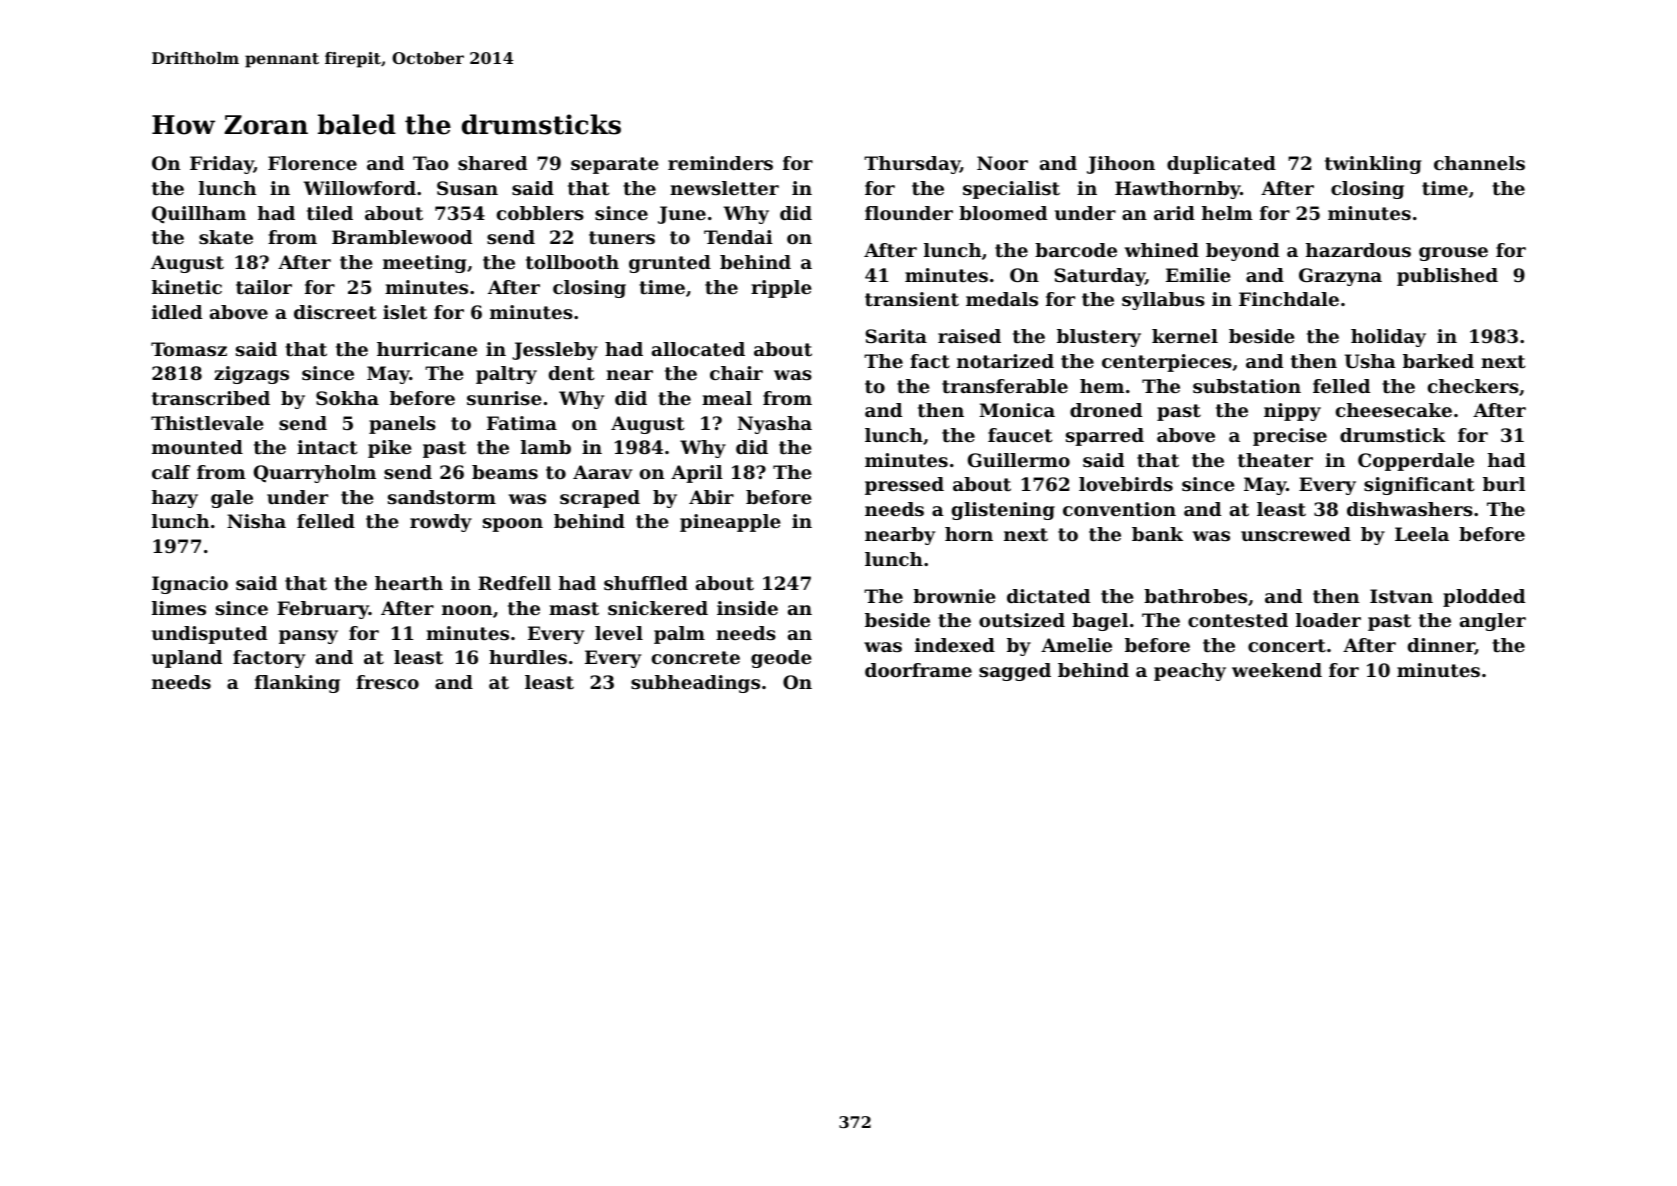 This screenshot has height=1186, width=1677. Describe the element at coordinates (1195, 596) in the screenshot. I see `bathrobes` at that location.
